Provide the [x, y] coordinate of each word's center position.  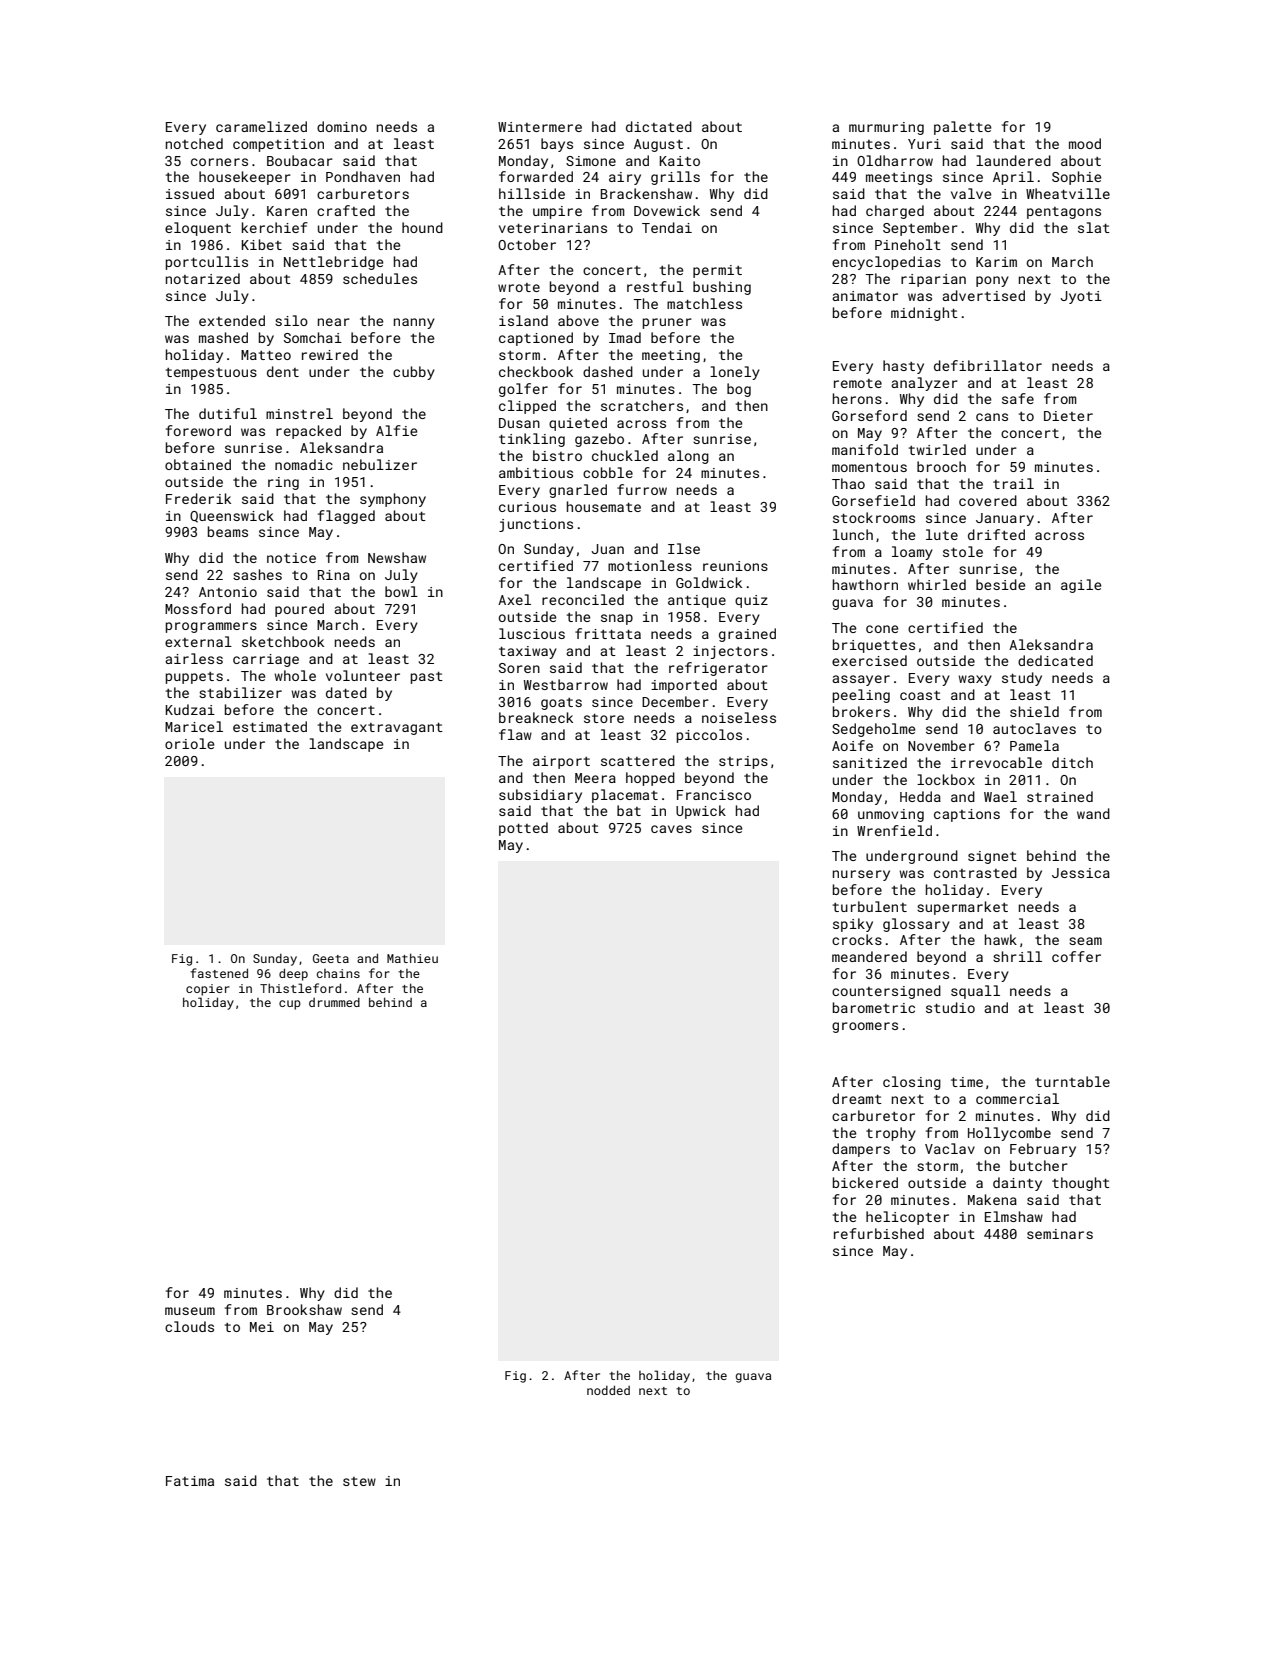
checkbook [536, 371]
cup [290, 1005]
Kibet [262, 244]
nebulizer [380, 464]
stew [359, 1481]
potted [523, 829]
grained [747, 635]
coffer [1076, 956]
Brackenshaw [646, 193]
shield [1034, 711]
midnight [924, 314]
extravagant [397, 729]
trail [1013, 483]
